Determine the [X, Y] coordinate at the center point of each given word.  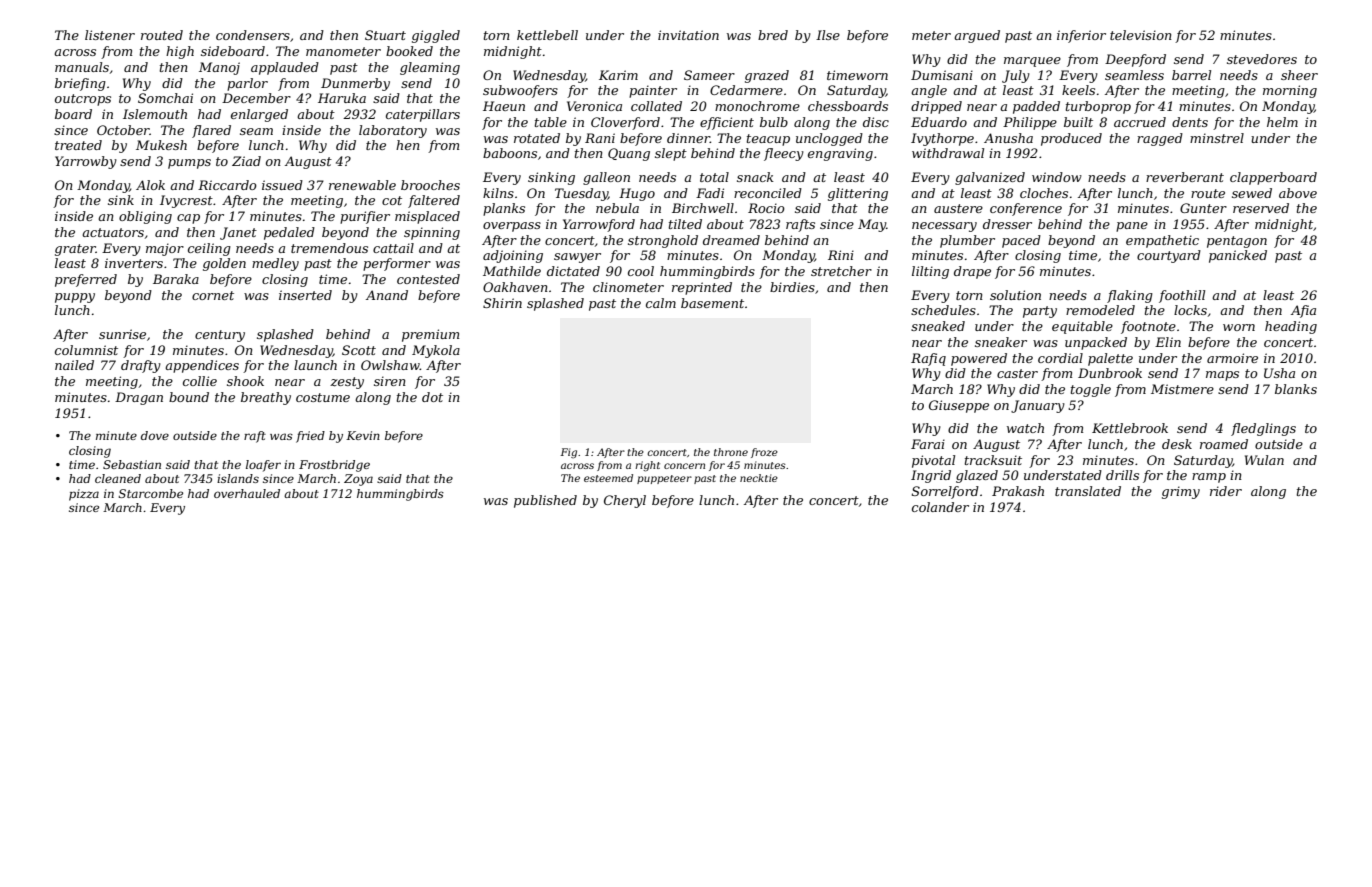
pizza [84, 495]
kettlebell [547, 35]
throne [731, 452]
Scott [359, 350]
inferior [1081, 36]
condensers [253, 35]
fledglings [1263, 429]
